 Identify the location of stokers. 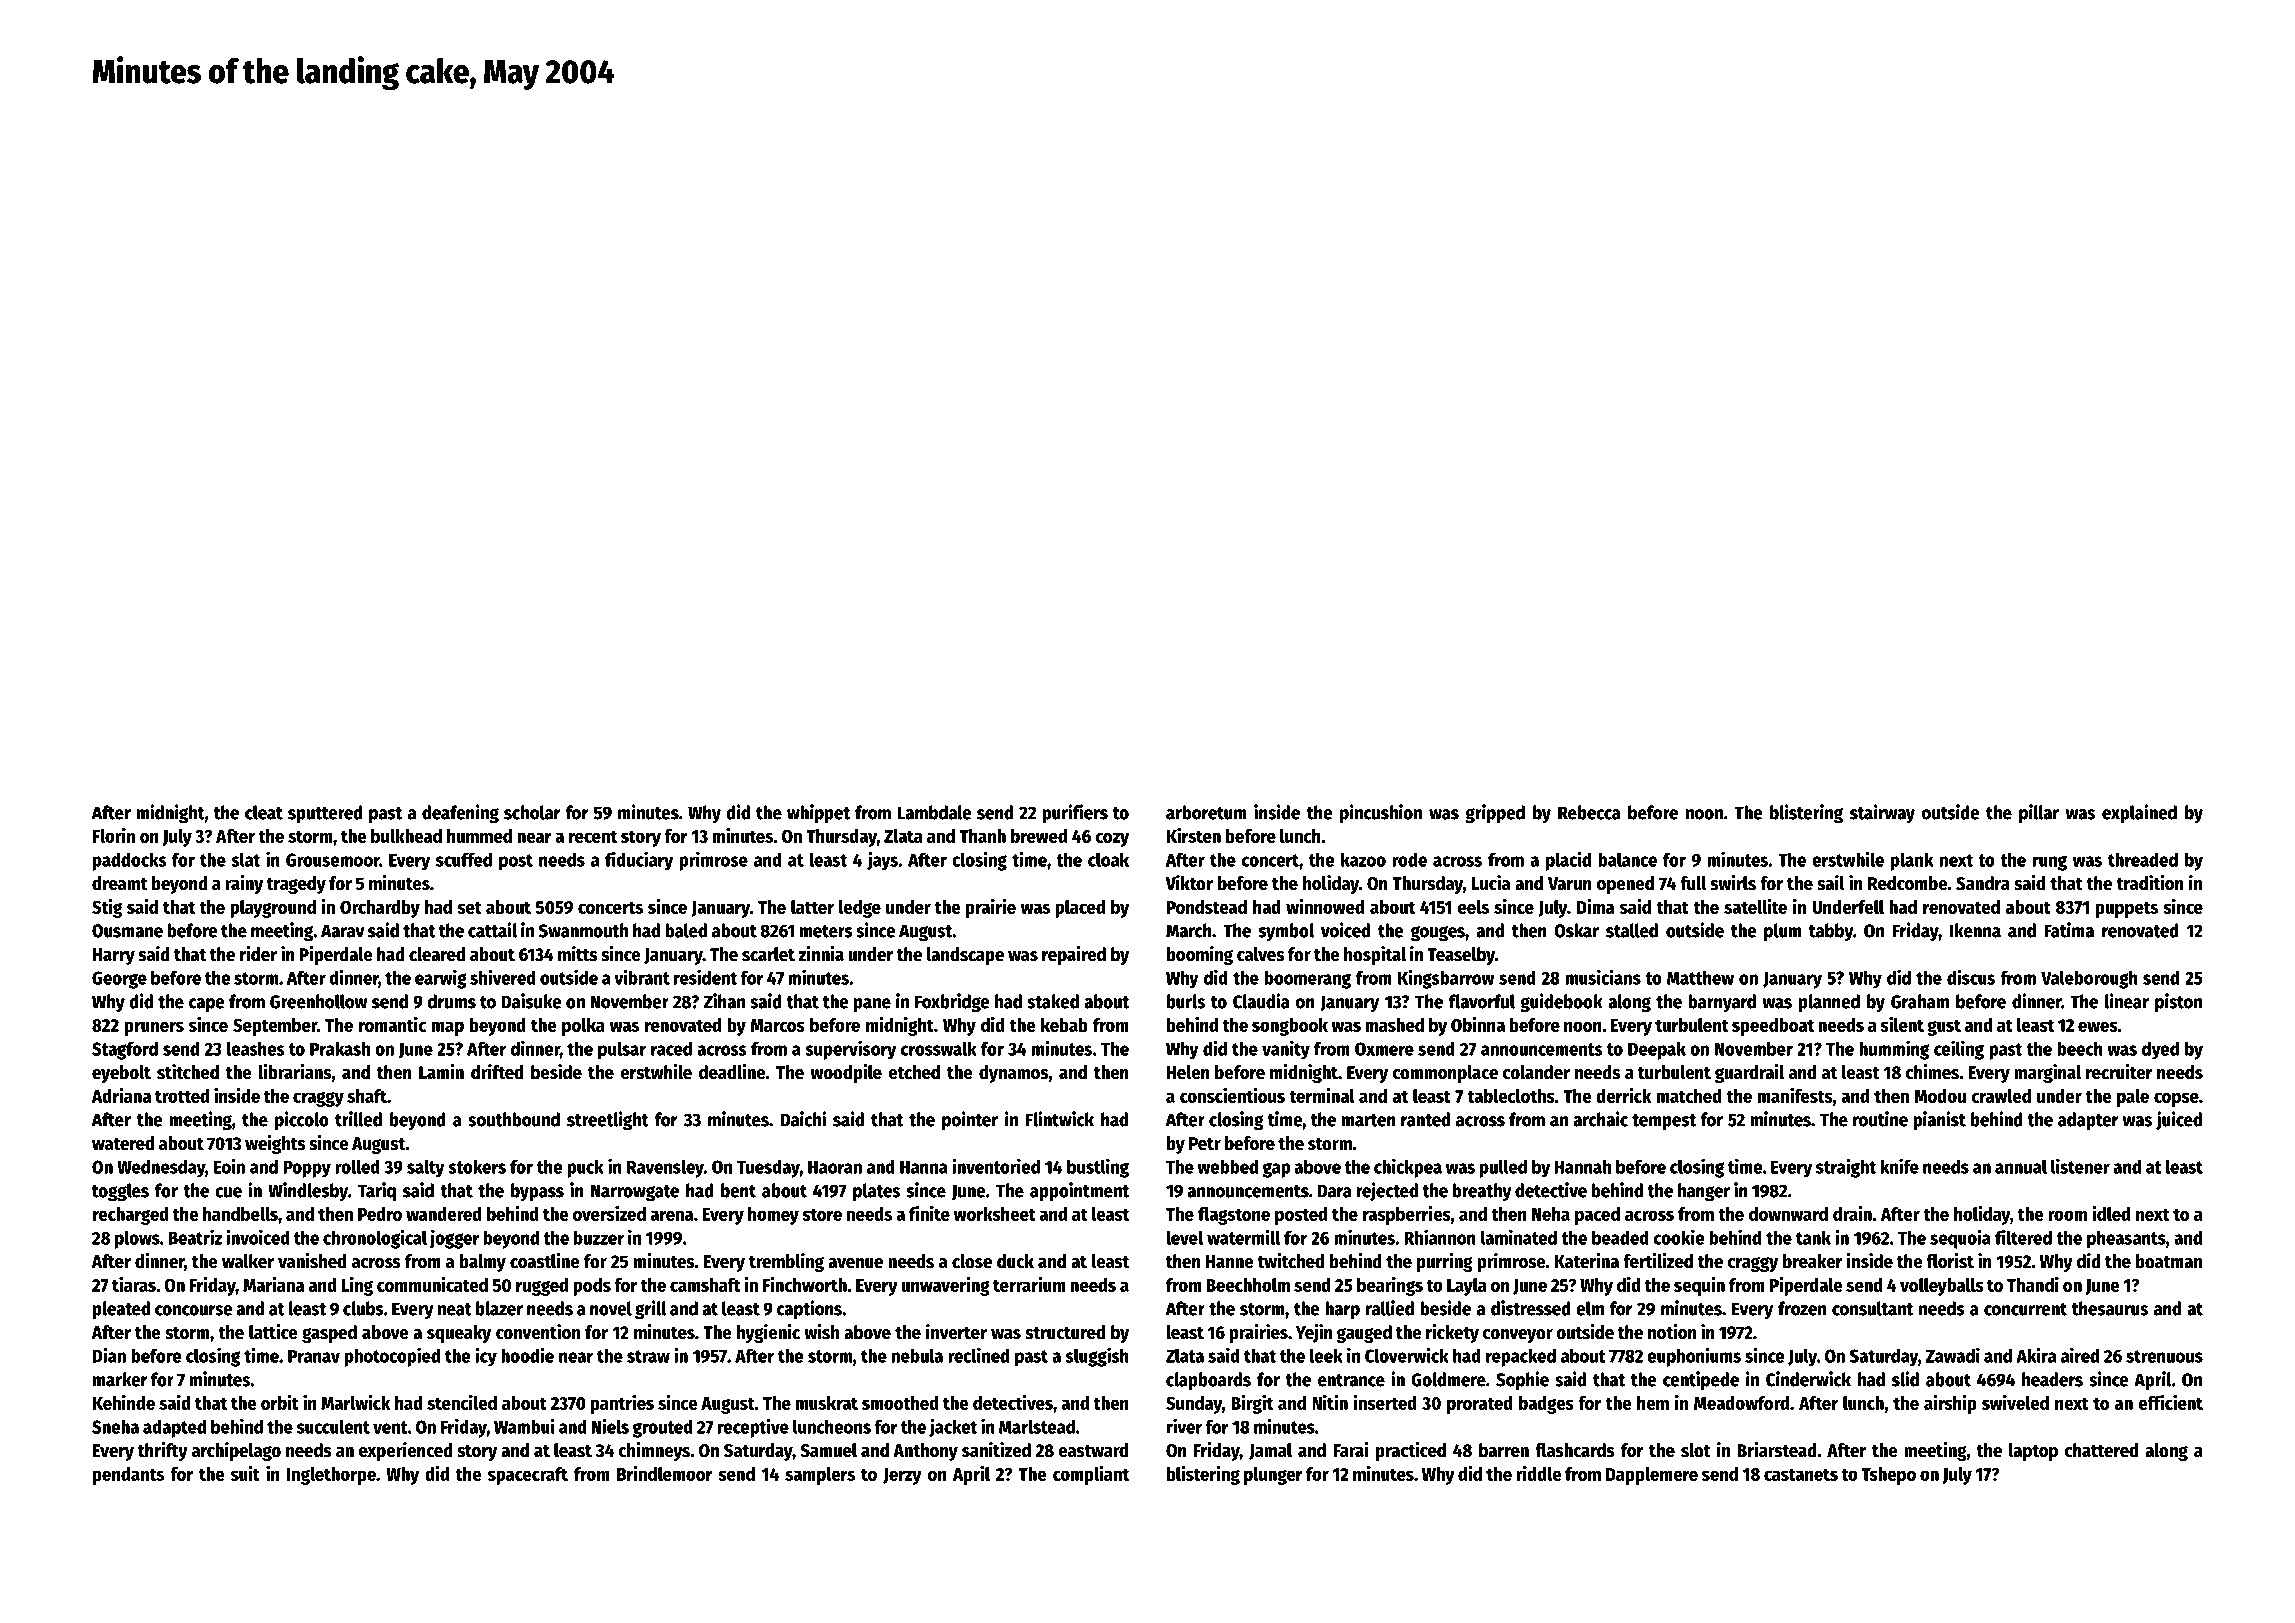
(477, 1166).
